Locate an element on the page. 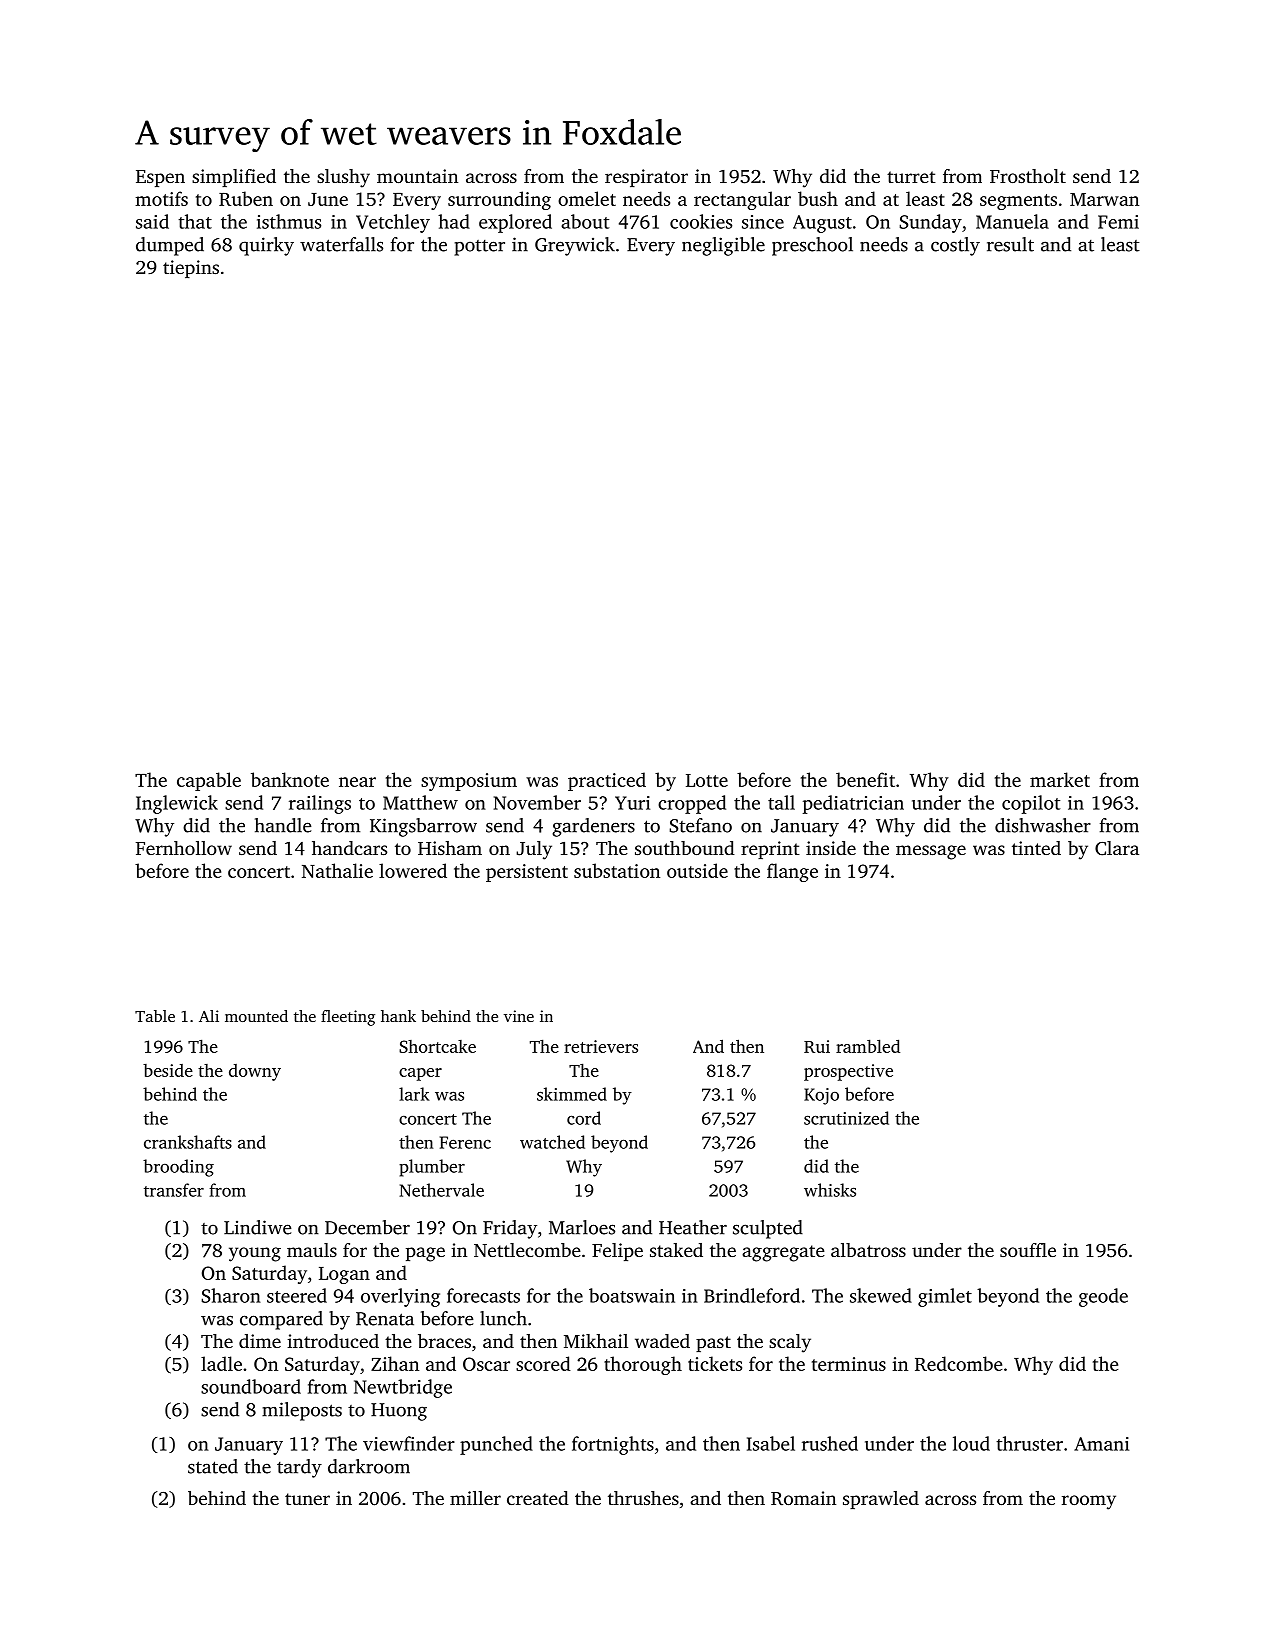 Image resolution: width=1275 pixels, height=1651 pixels. Greywick is located at coordinates (575, 246).
